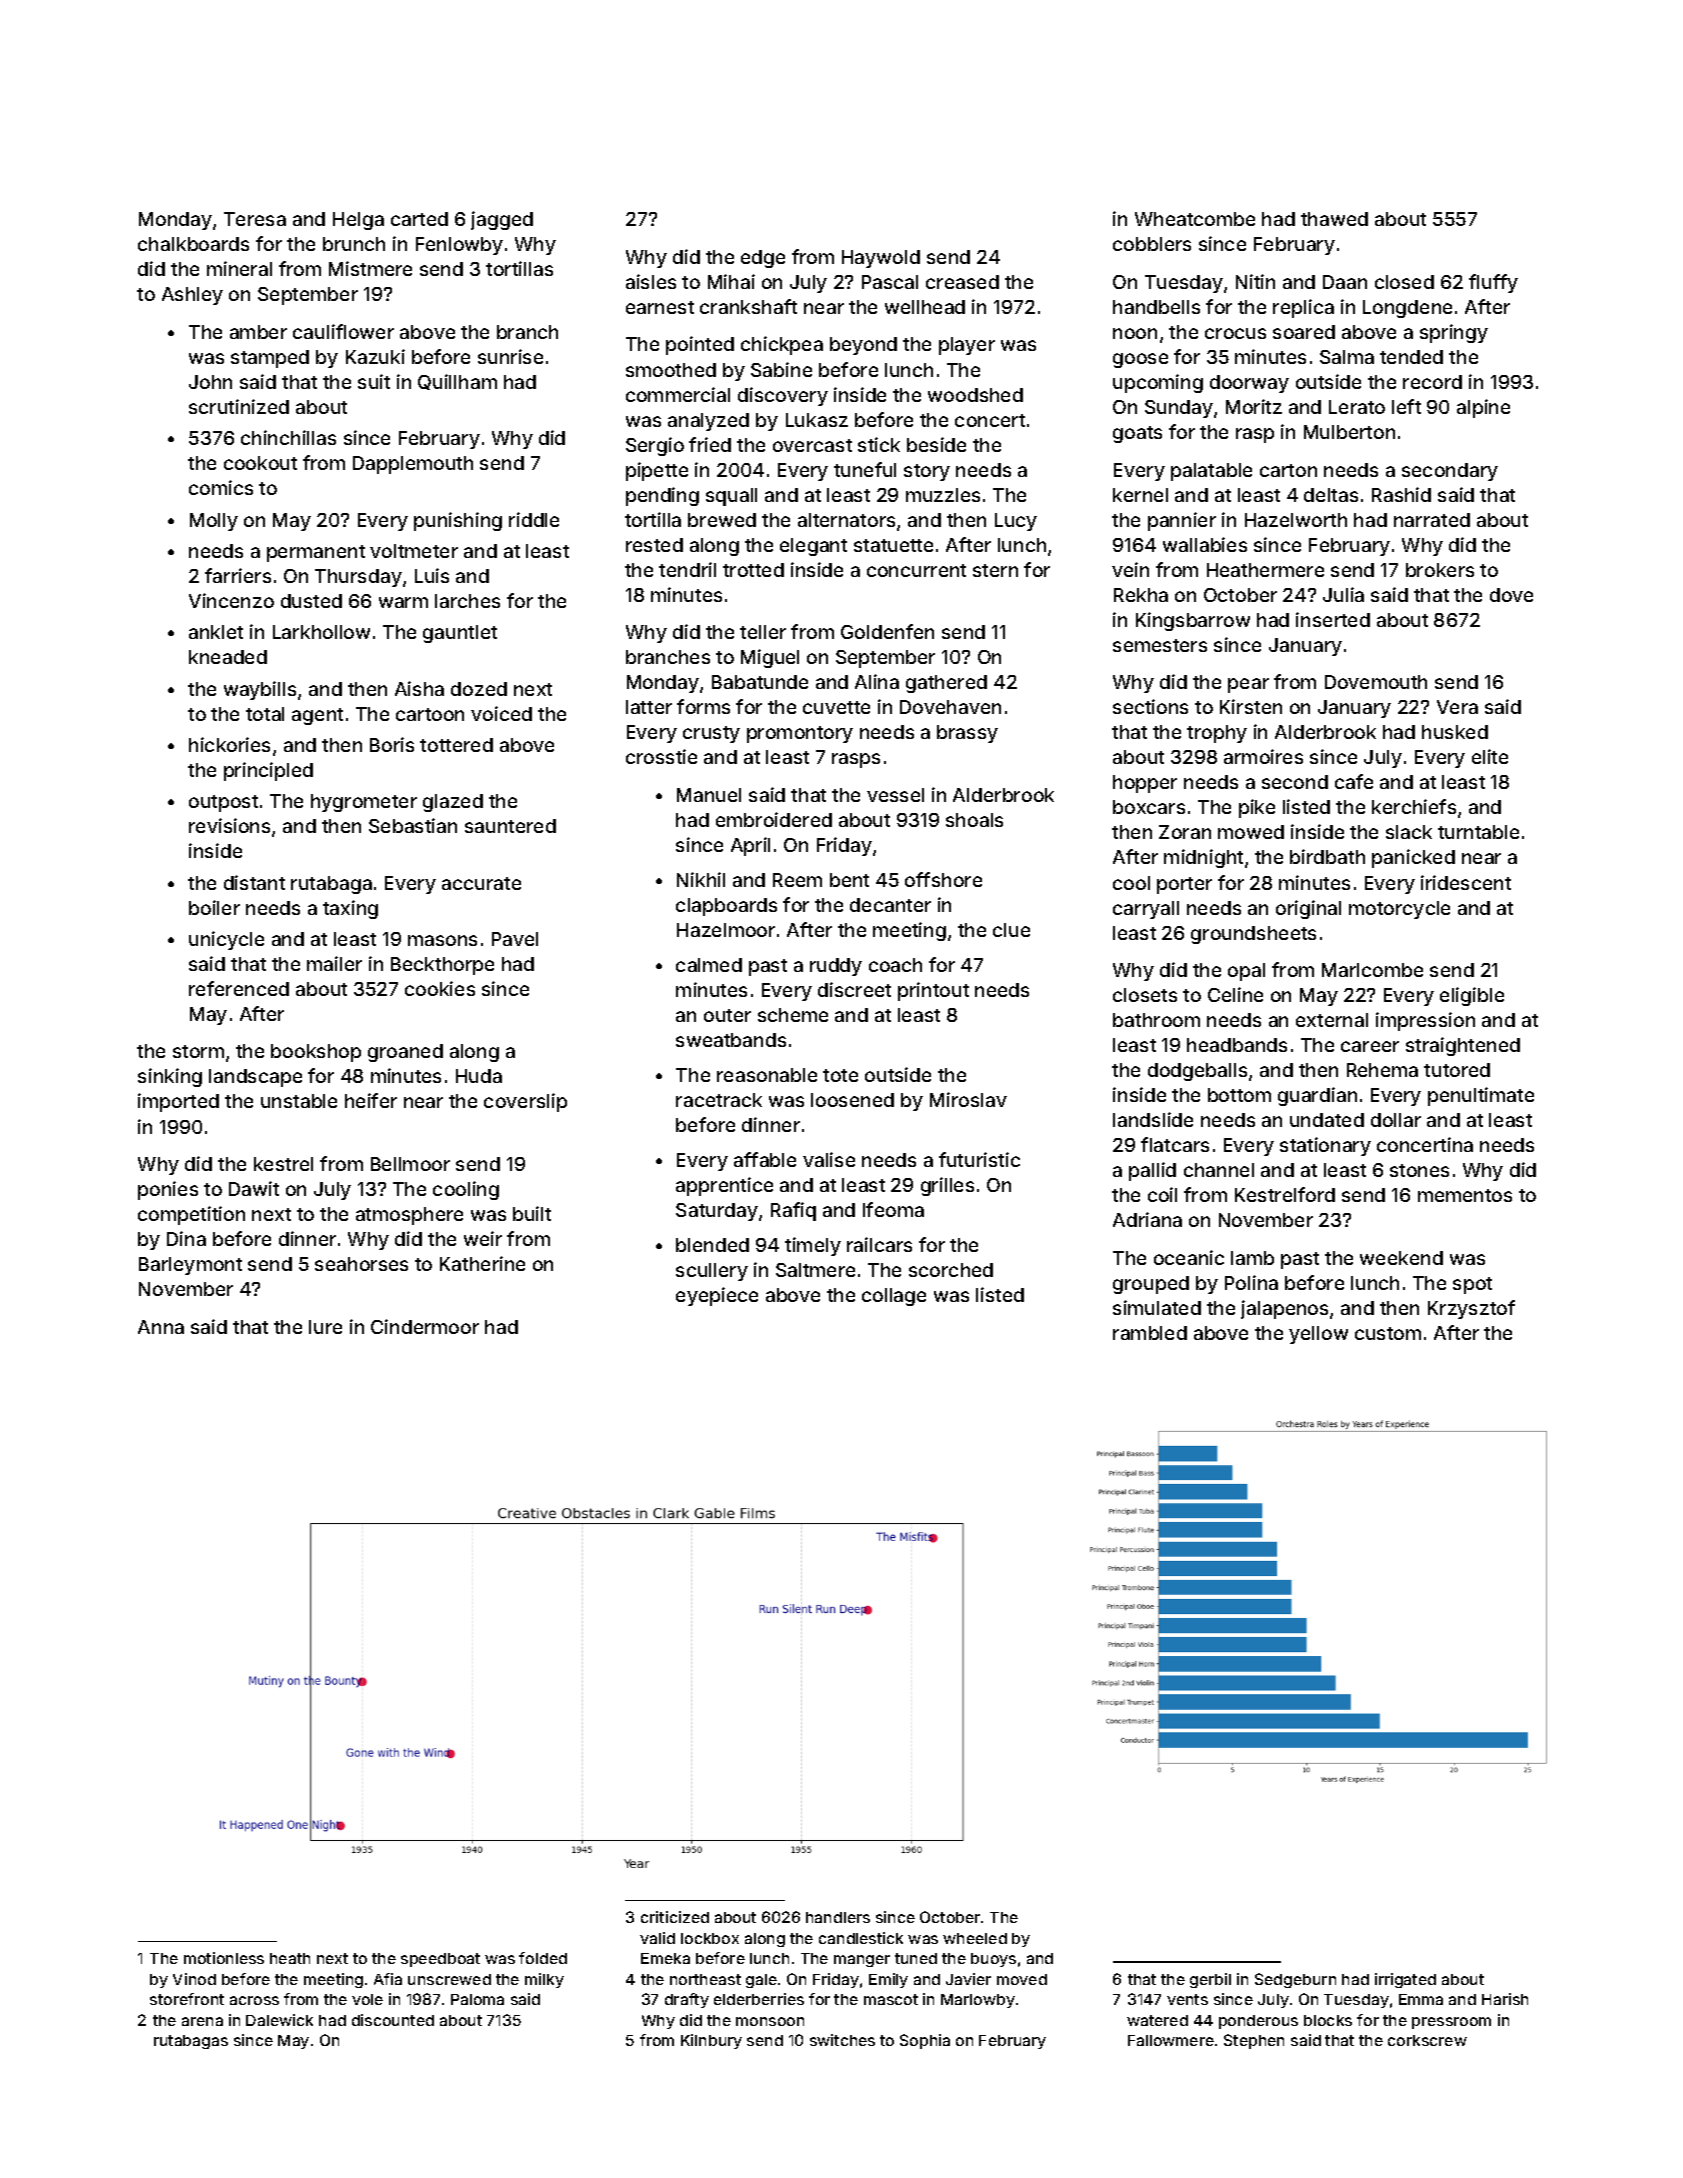 The image size is (1683, 2178). I want to click on scorched, so click(951, 1270).
